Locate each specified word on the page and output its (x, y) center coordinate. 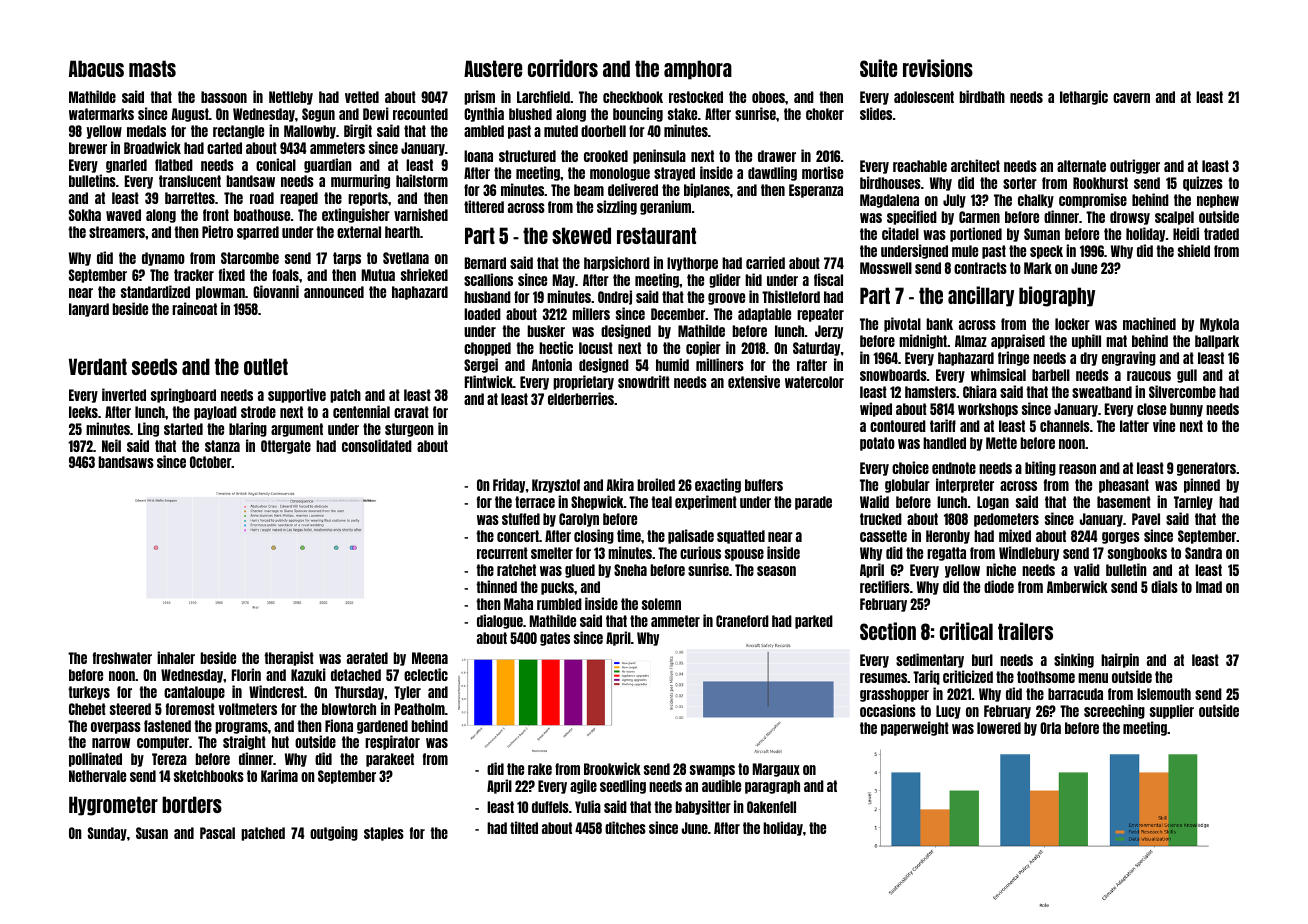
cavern (1131, 98)
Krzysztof (556, 486)
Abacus (96, 68)
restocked (696, 97)
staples (384, 834)
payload (215, 413)
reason (1077, 469)
